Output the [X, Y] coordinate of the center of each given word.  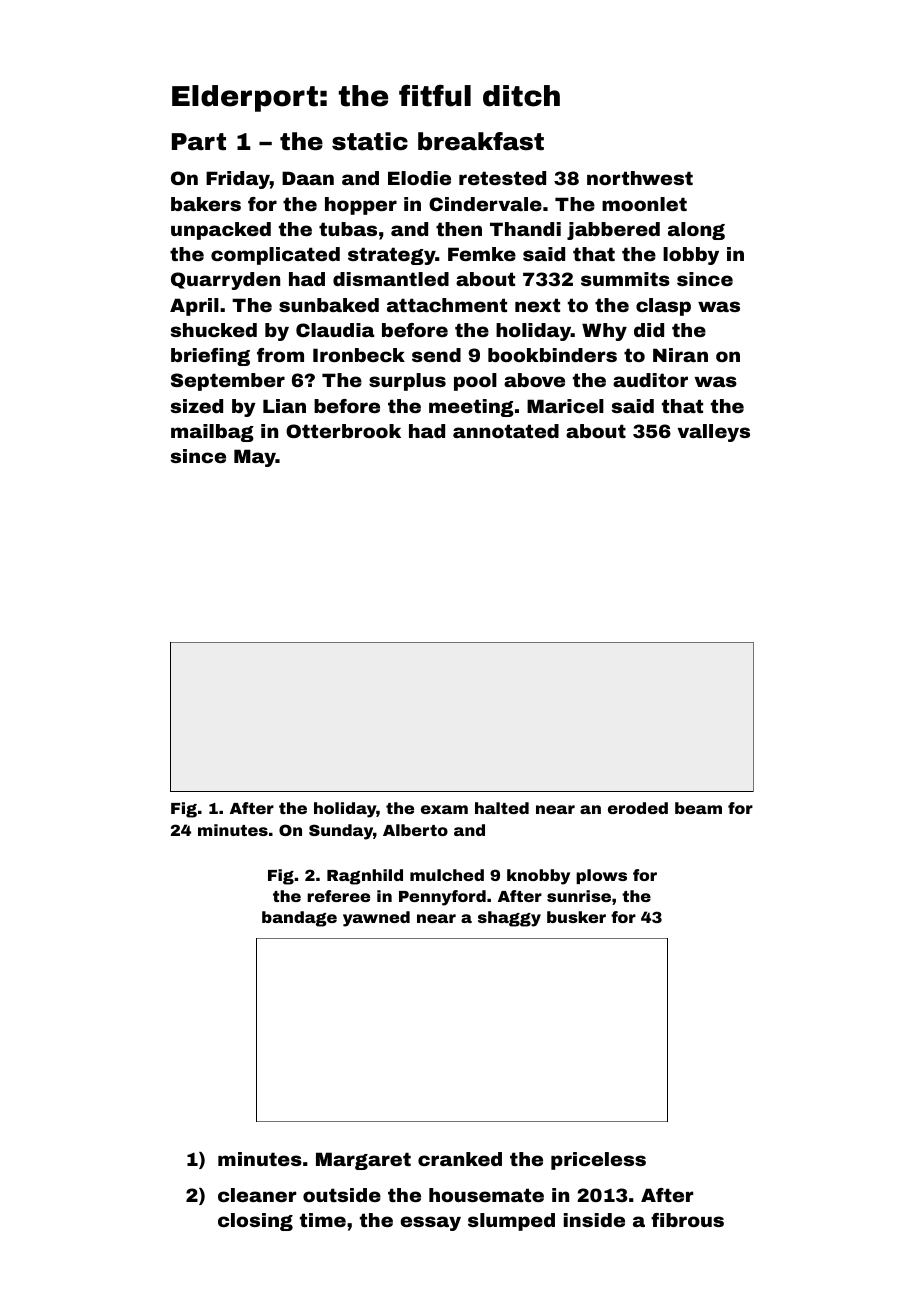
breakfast [481, 141]
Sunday [341, 832]
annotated [506, 431]
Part [199, 142]
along [696, 231]
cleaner [257, 1195]
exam [444, 809]
